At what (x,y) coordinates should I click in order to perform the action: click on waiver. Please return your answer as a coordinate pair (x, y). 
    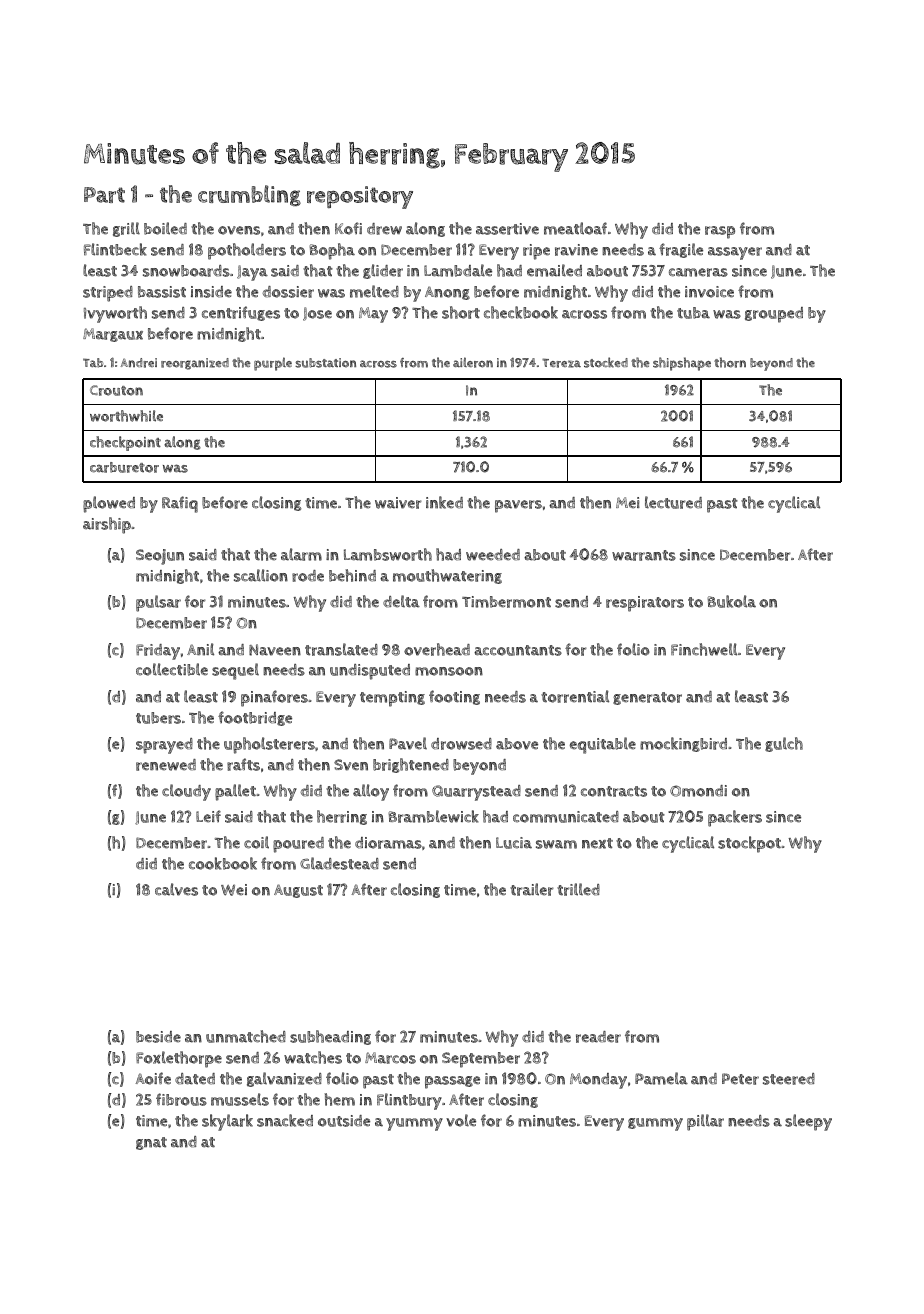
    Looking at the image, I should click on (398, 503).
